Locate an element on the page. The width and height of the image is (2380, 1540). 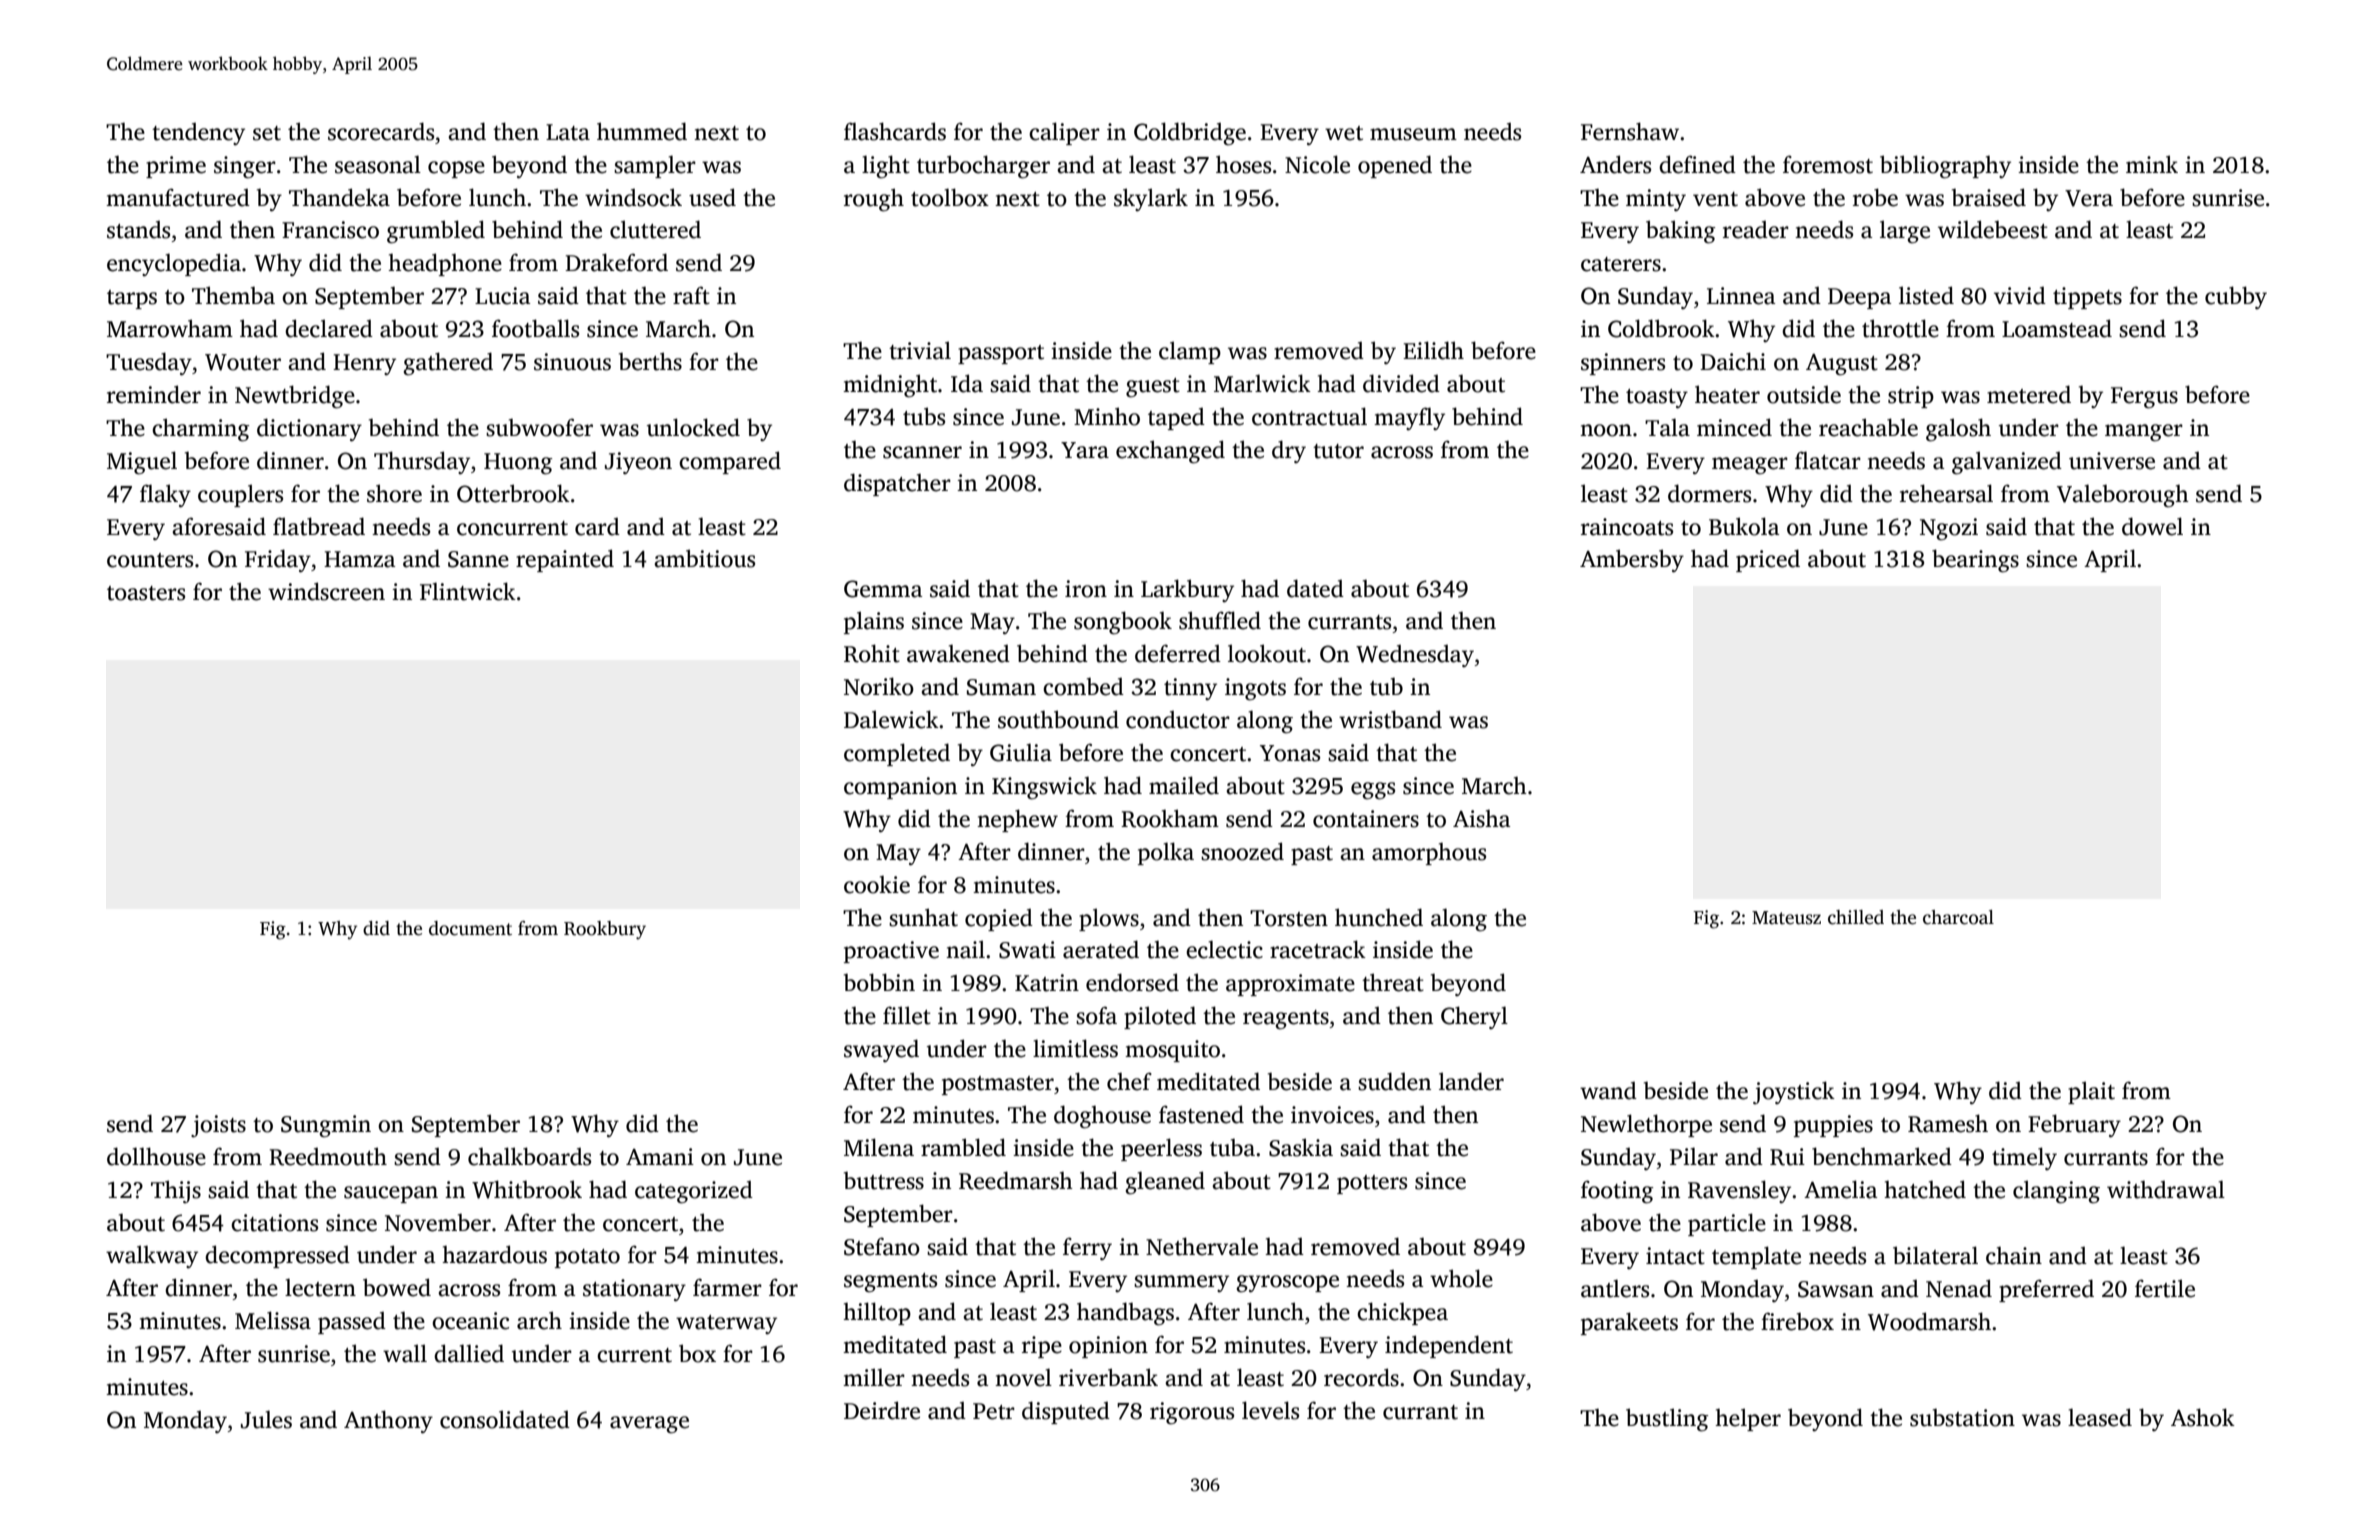
document is located at coordinates (470, 928).
